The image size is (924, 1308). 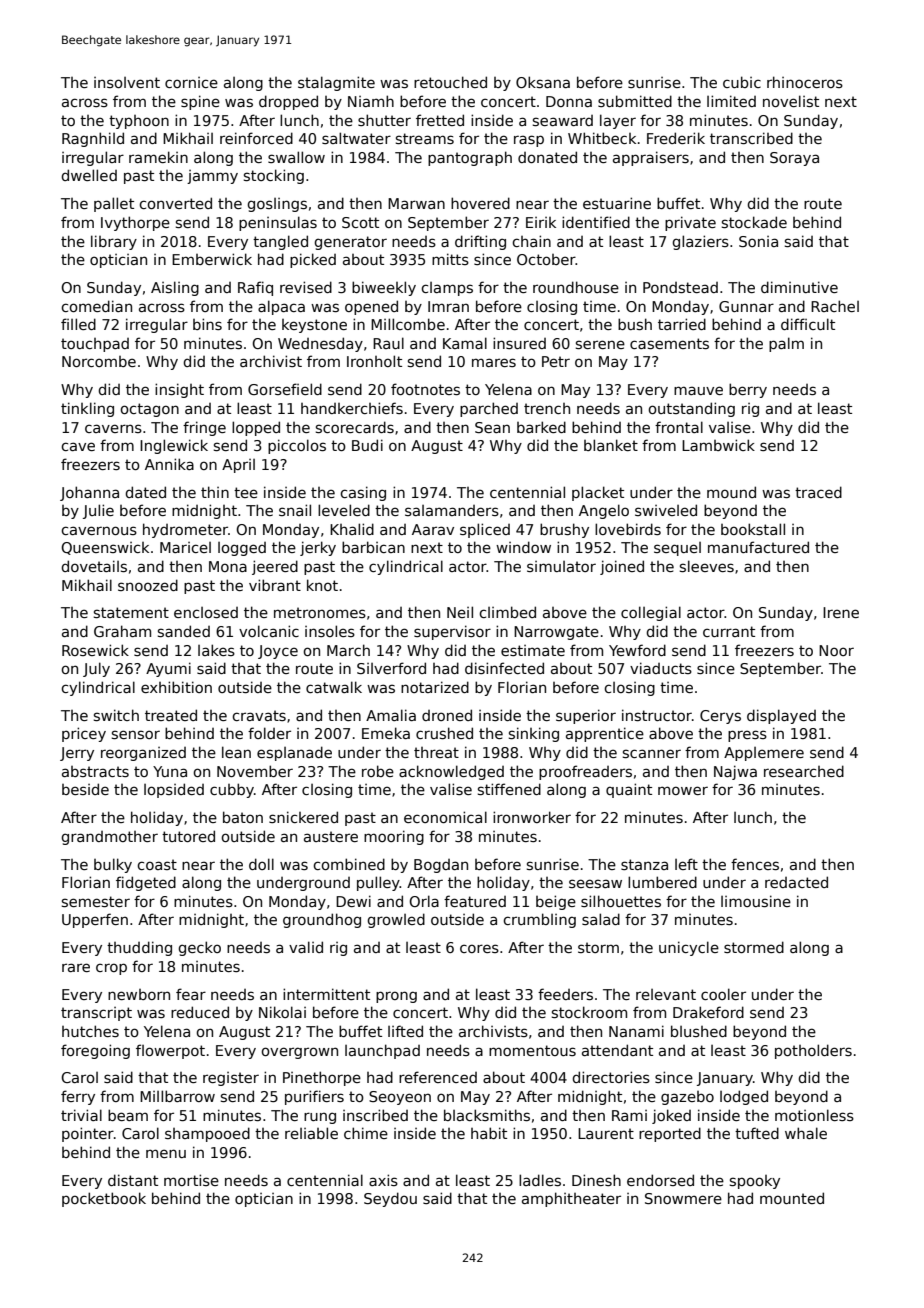 I want to click on limousine, so click(x=756, y=901).
